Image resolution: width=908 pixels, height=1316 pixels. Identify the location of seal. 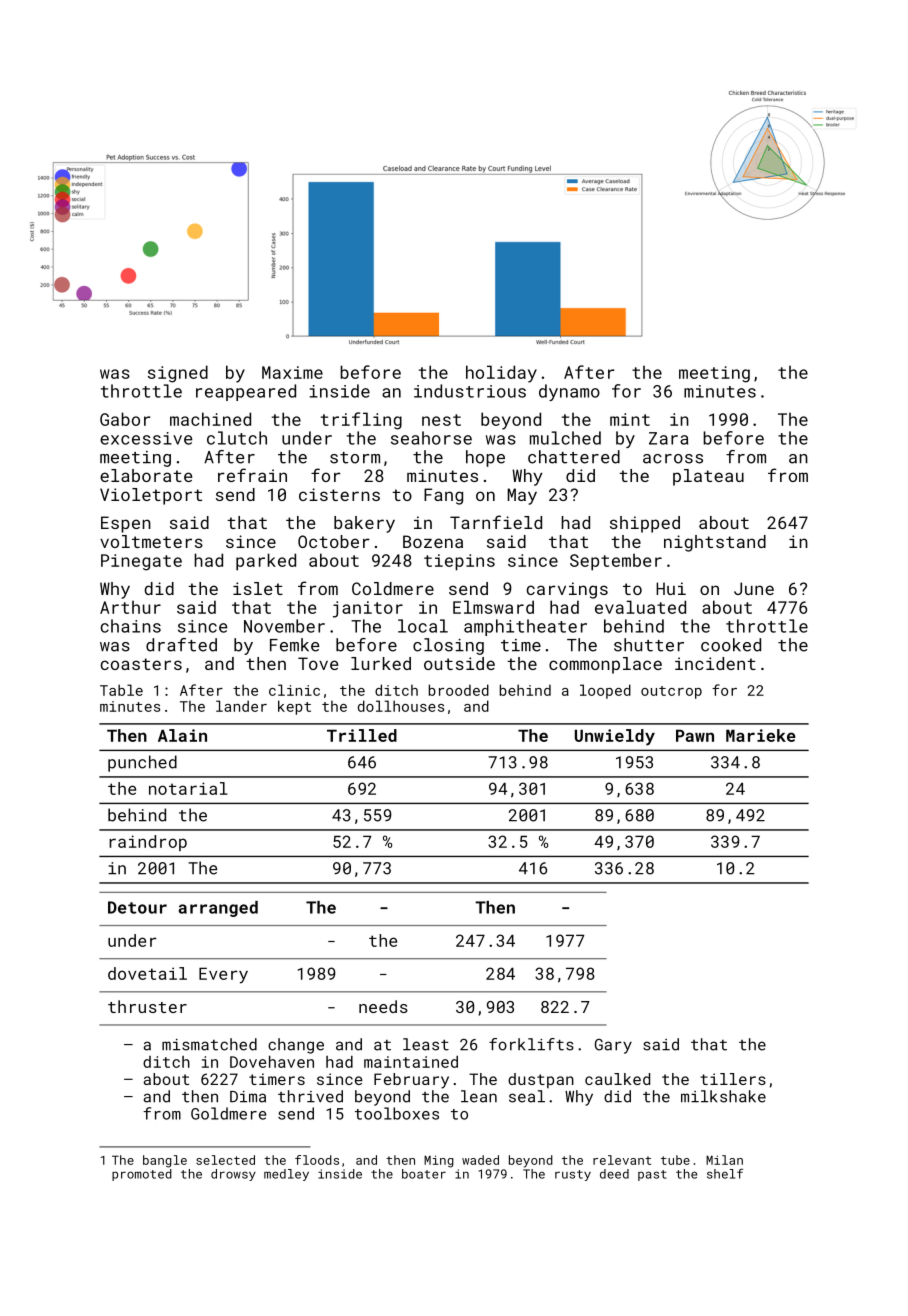
(527, 1096).
